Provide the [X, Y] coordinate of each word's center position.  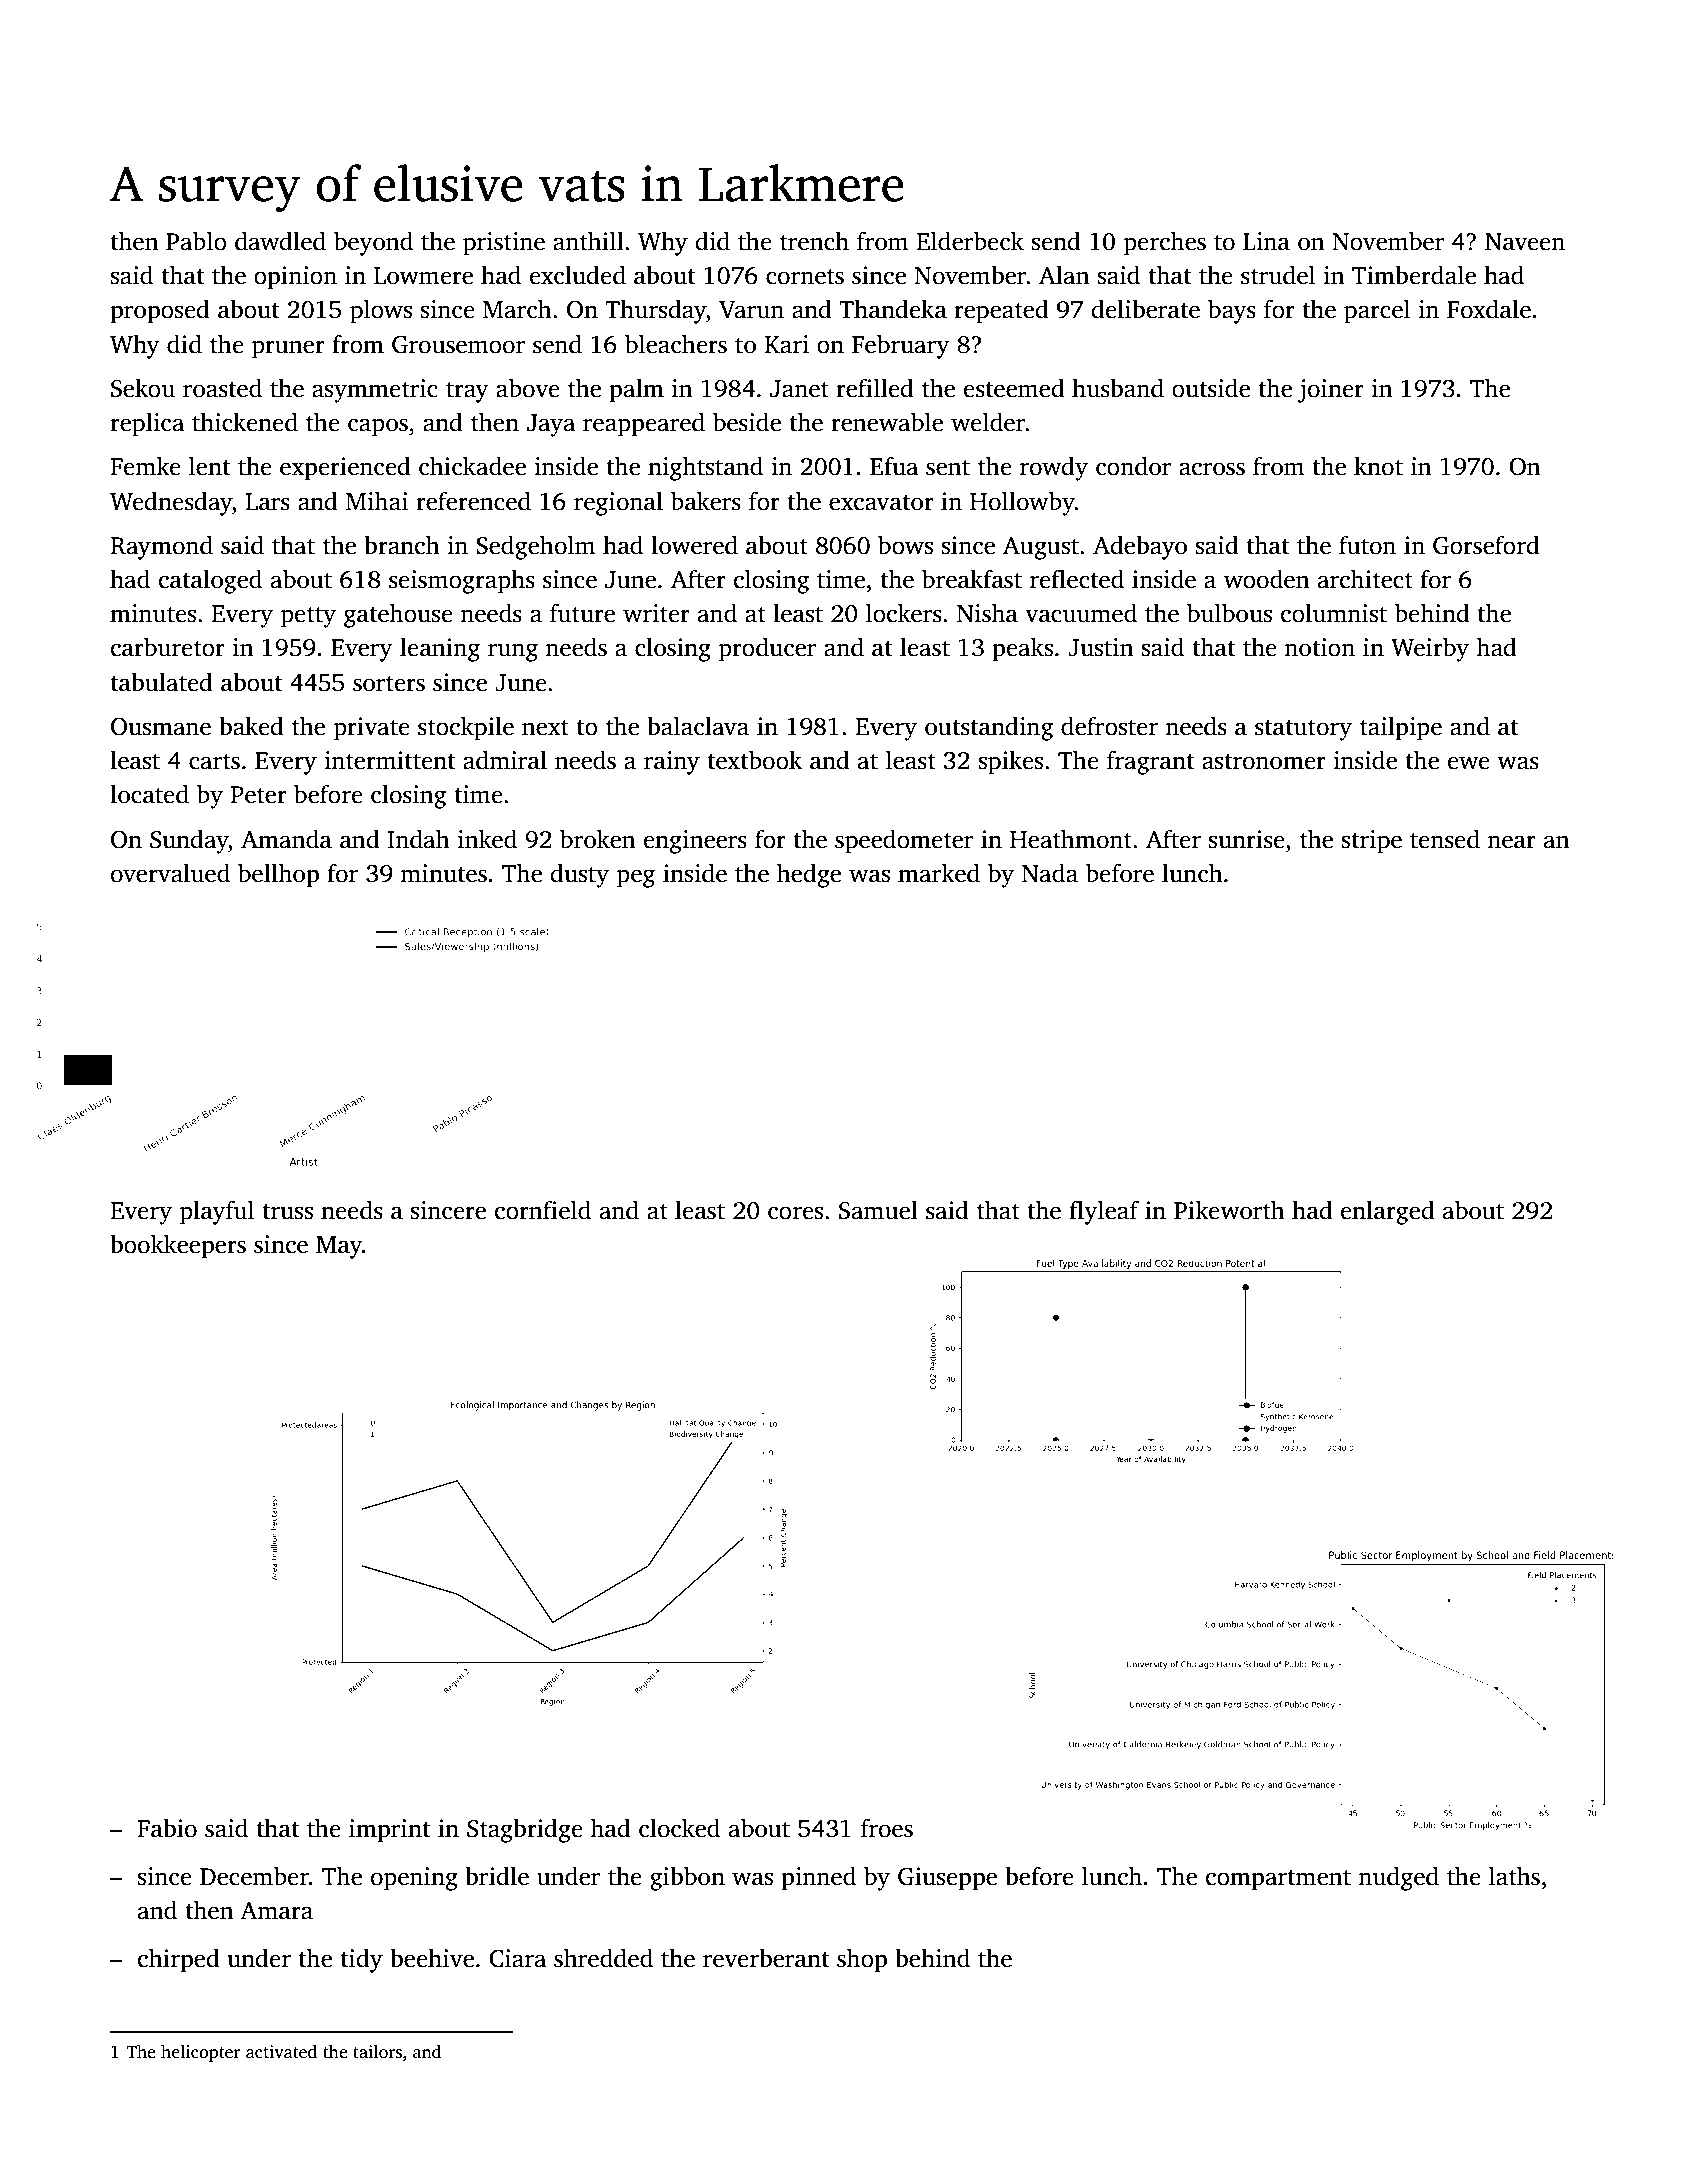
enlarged [1388, 1212]
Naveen [1525, 242]
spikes [1010, 762]
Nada [1050, 873]
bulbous [1229, 613]
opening [414, 1879]
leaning [440, 649]
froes [887, 1828]
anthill [588, 241]
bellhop [278, 875]
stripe [1371, 842]
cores [795, 1213]
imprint [389, 1831]
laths [1514, 1876]
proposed [160, 311]
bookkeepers [178, 1246]
